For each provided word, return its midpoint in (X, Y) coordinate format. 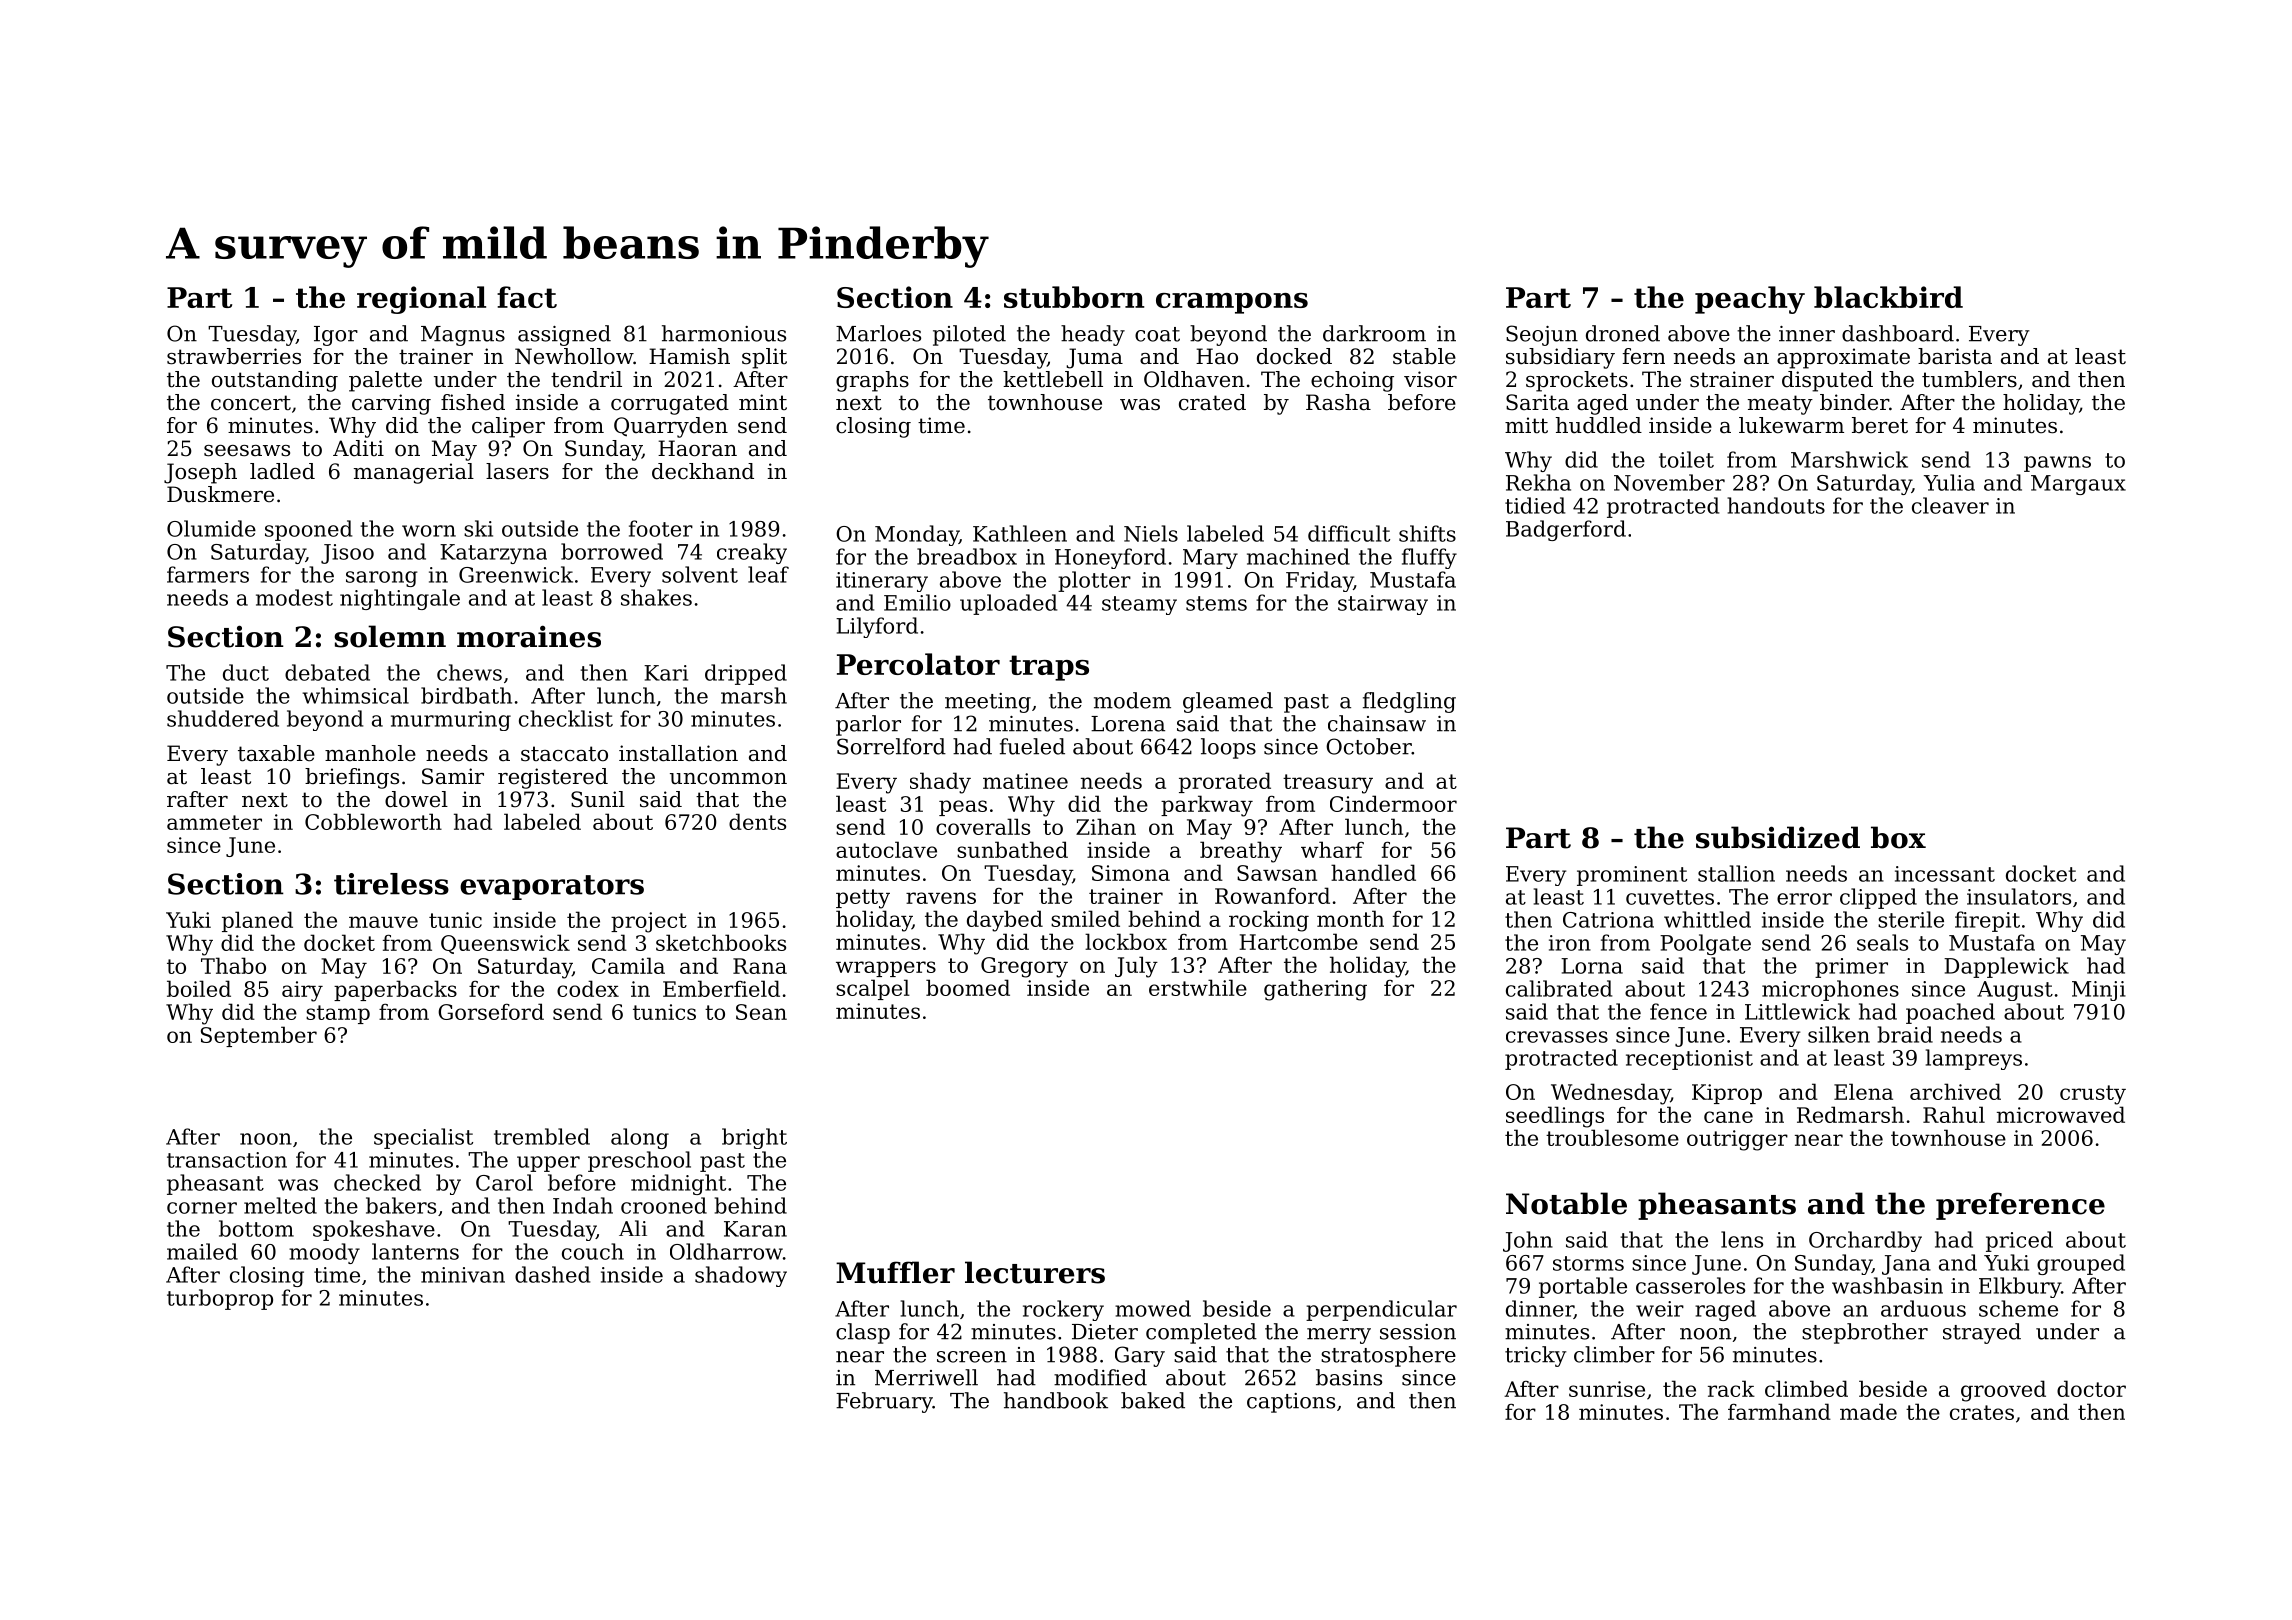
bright (754, 1138)
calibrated (1559, 988)
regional (421, 300)
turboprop (220, 1299)
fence (1678, 1011)
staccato (564, 754)
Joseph (200, 473)
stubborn (1074, 297)
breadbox (967, 556)
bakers (401, 1205)
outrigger (1737, 1140)
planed (257, 921)
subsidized (1778, 837)
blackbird (1888, 297)
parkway (1207, 806)
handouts (1776, 505)
